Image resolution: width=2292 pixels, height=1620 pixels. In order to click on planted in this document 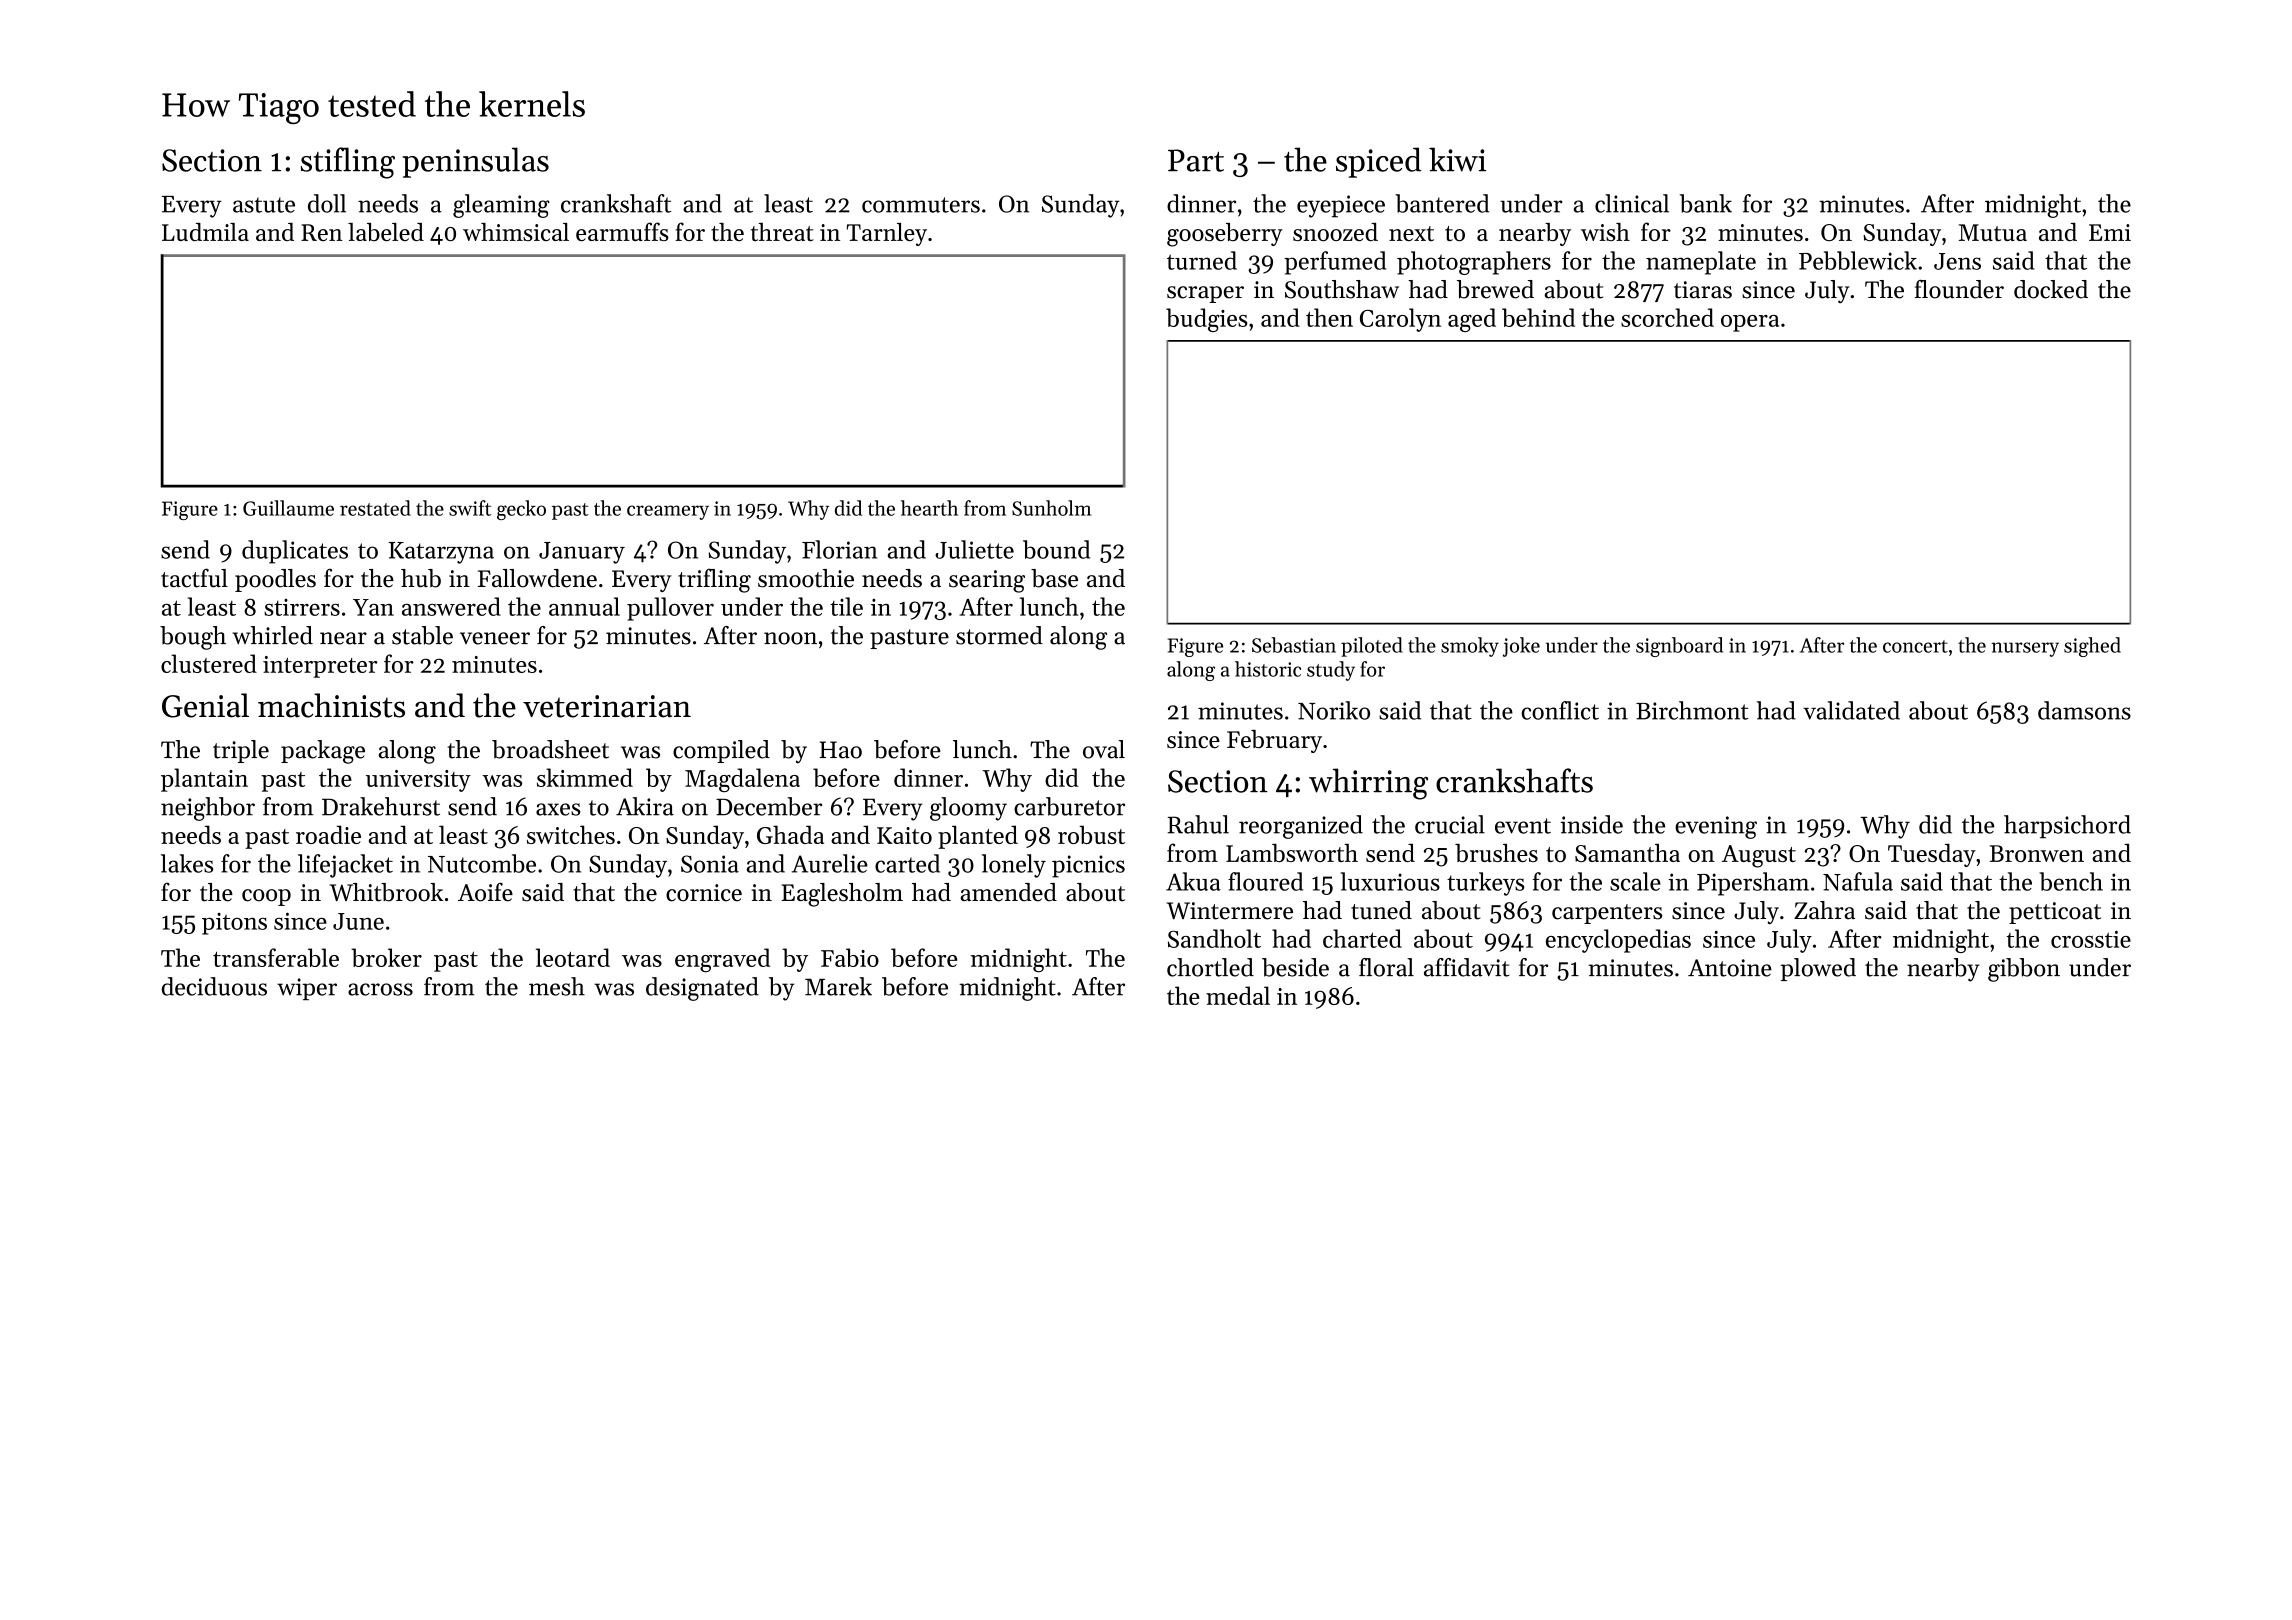, I will do `click(978, 837)`.
